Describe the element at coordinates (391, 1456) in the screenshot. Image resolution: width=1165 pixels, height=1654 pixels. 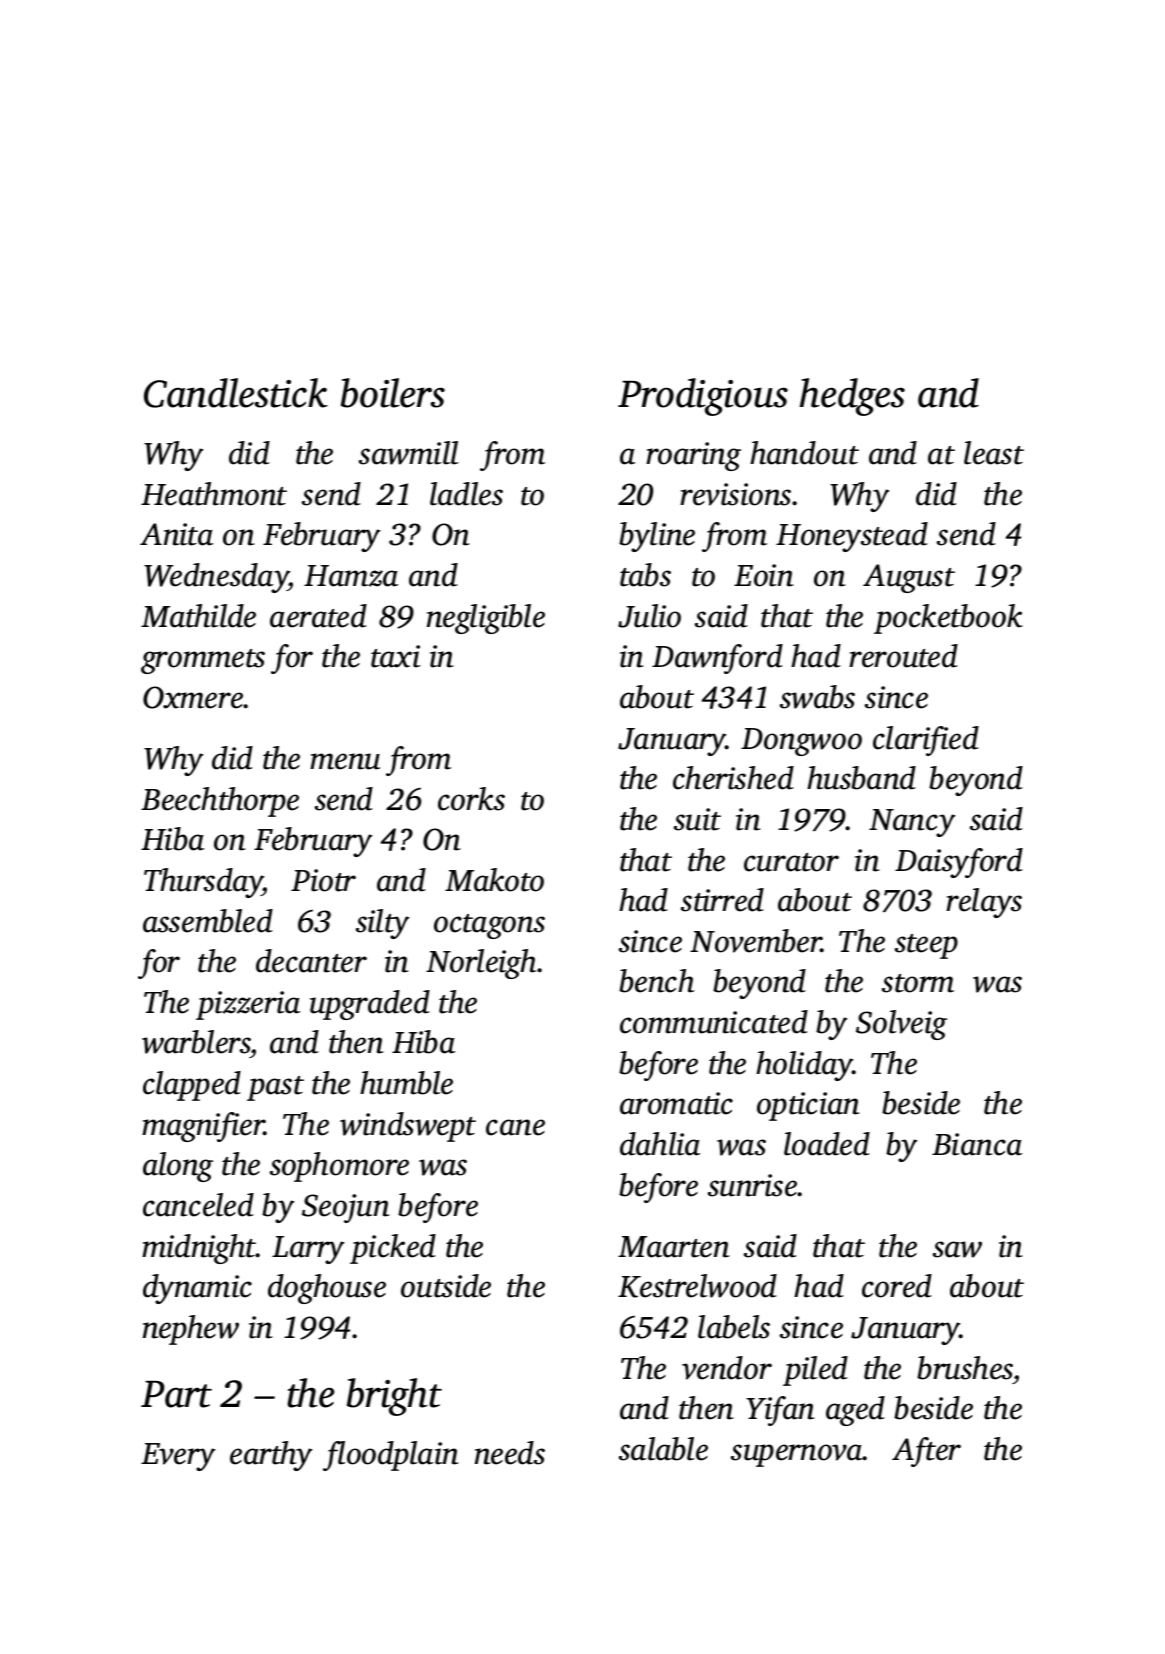
I see `floodplain` at that location.
